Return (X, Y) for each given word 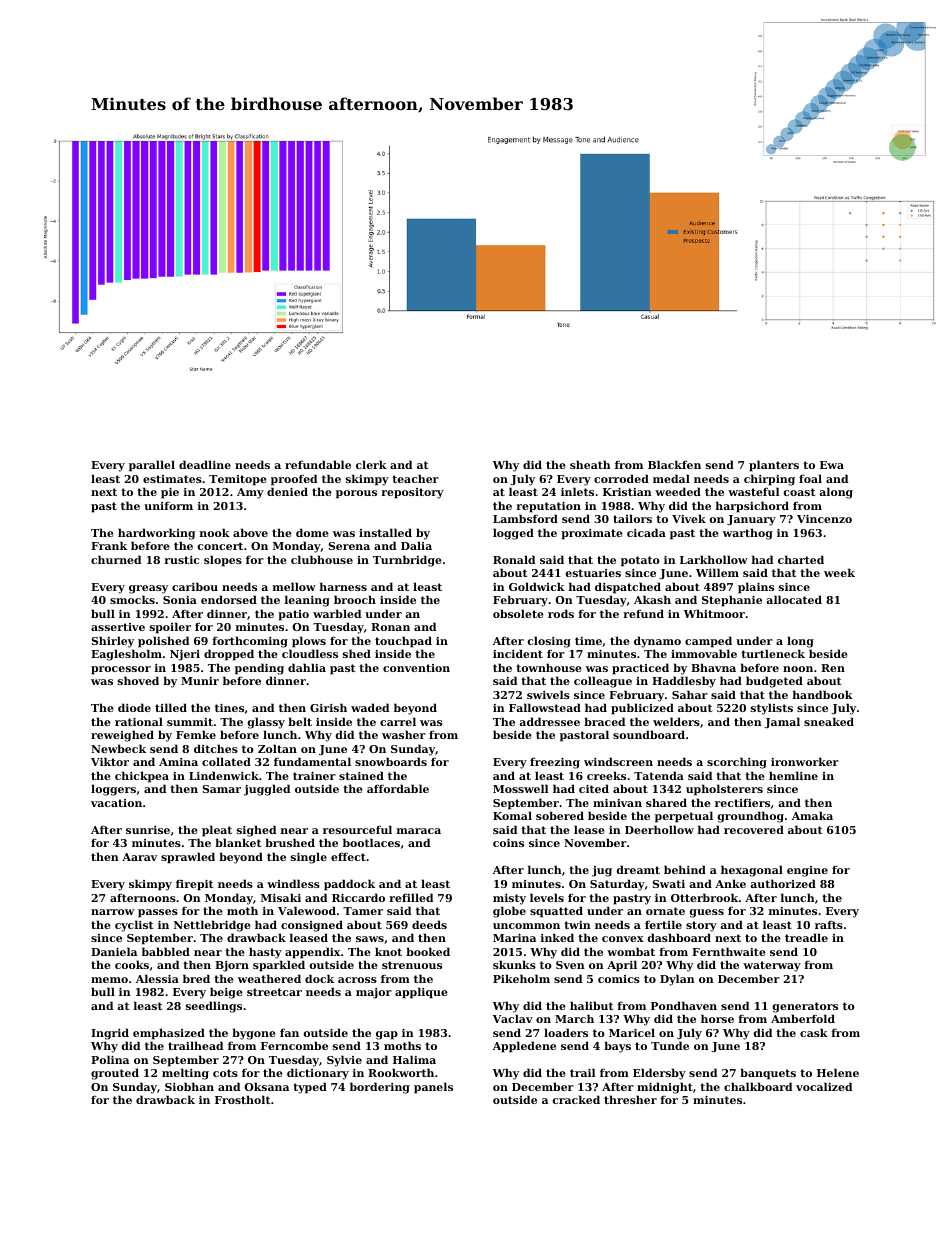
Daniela (114, 951)
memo (109, 980)
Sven (570, 965)
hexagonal (752, 871)
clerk (371, 464)
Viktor (110, 761)
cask (814, 1032)
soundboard (649, 734)
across (357, 980)
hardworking (156, 534)
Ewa (832, 465)
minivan (617, 803)
